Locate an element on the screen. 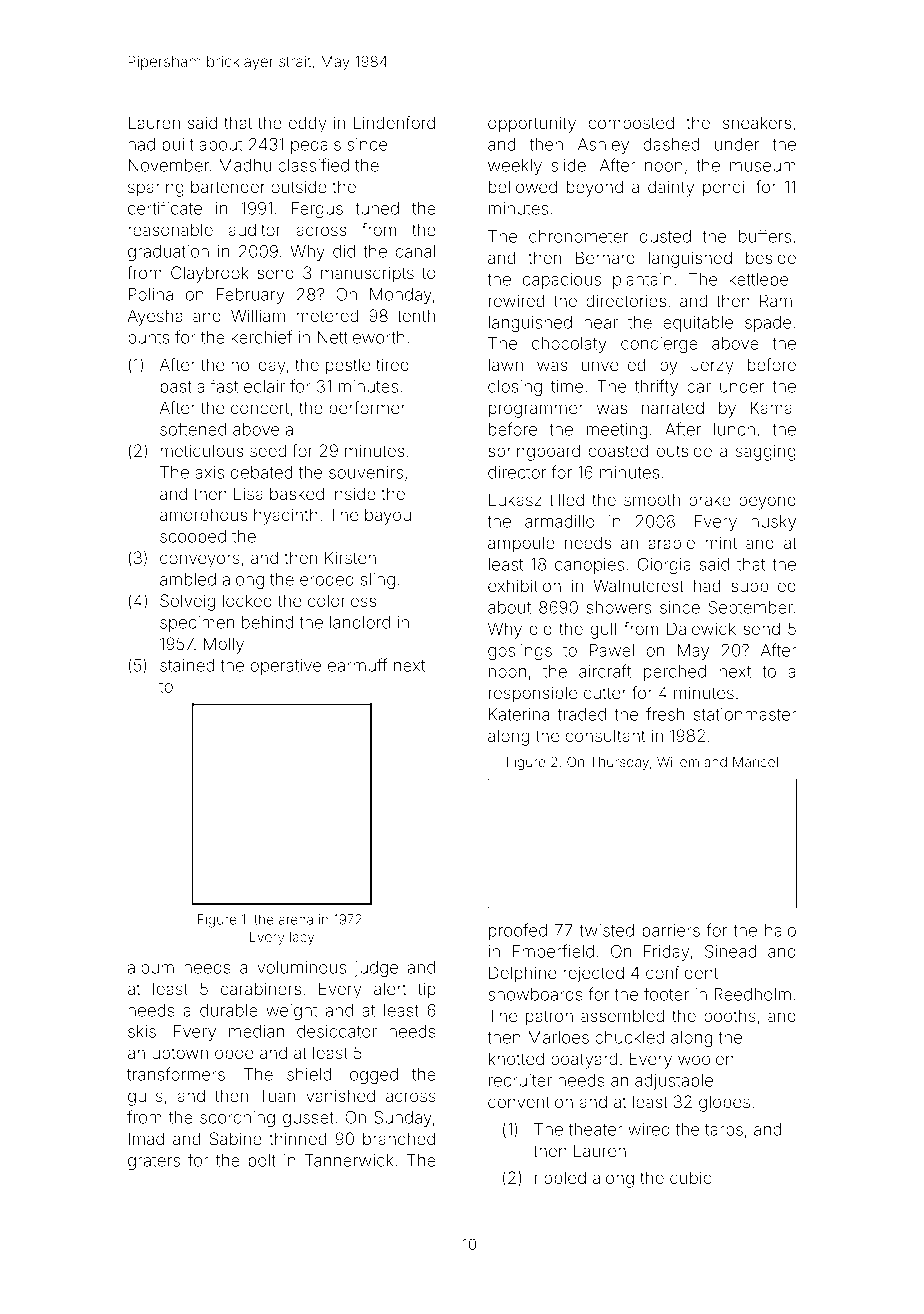  composted is located at coordinates (631, 124).
